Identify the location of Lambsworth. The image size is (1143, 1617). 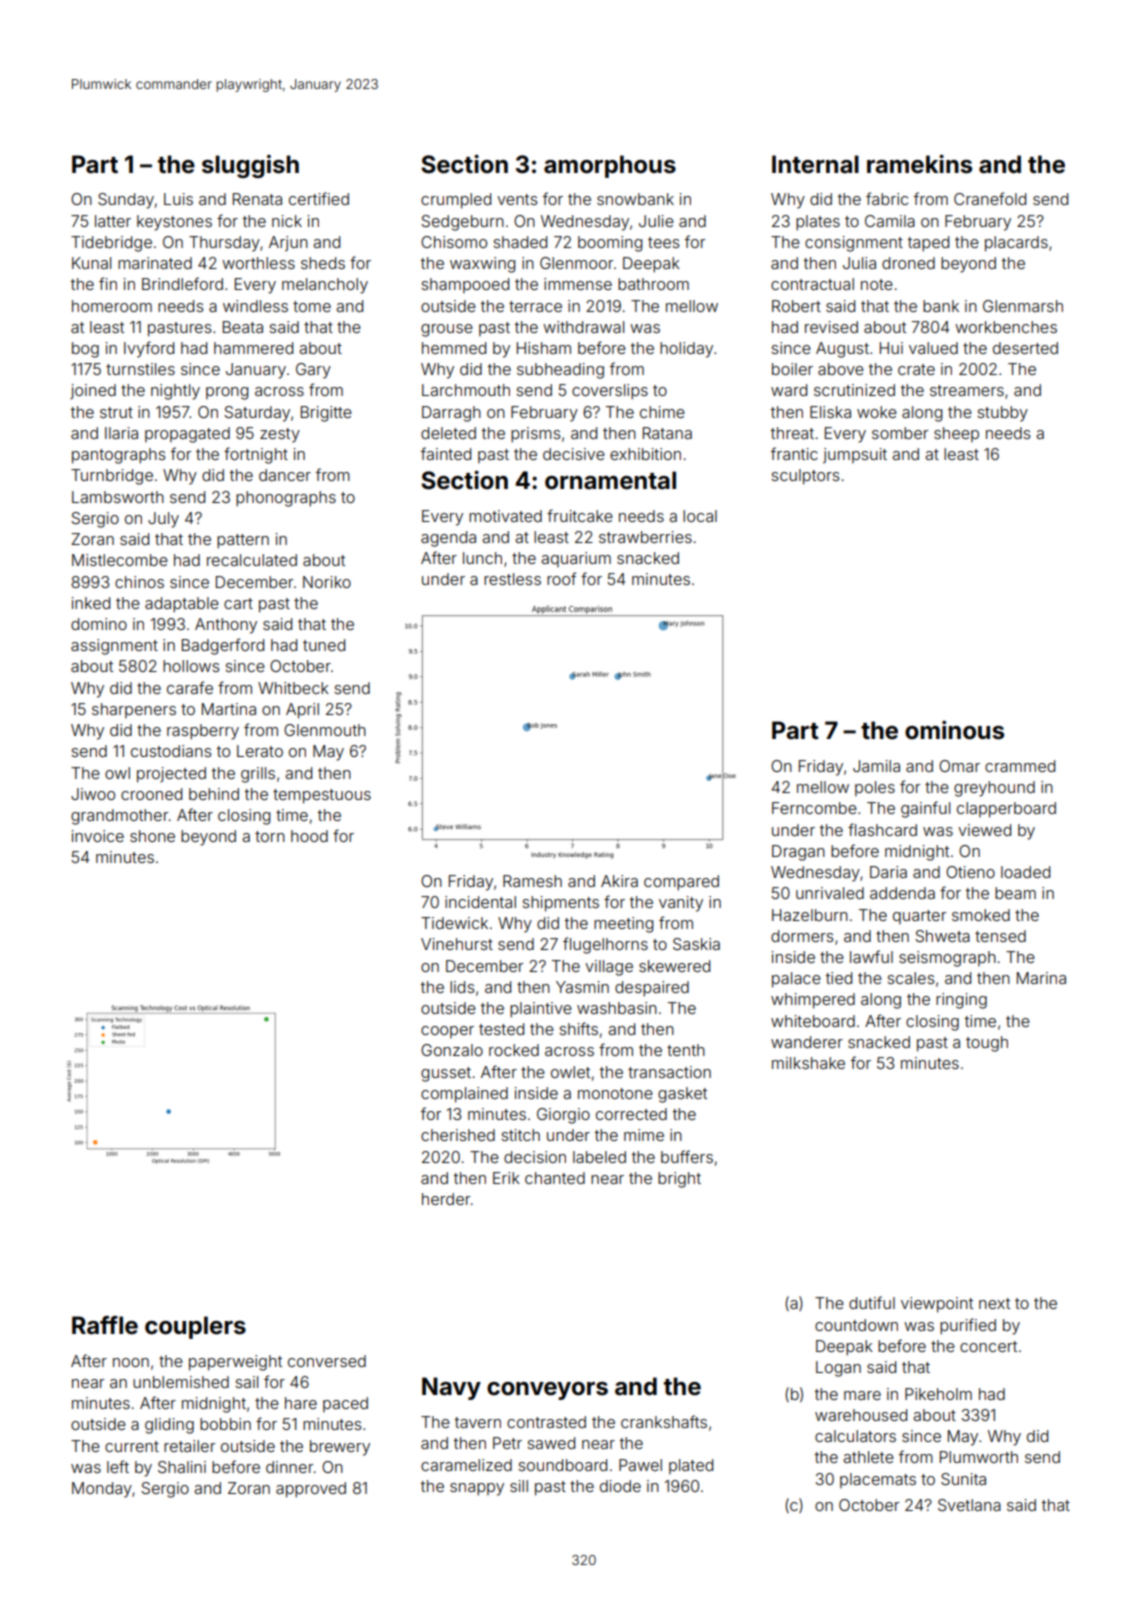
(118, 497).
